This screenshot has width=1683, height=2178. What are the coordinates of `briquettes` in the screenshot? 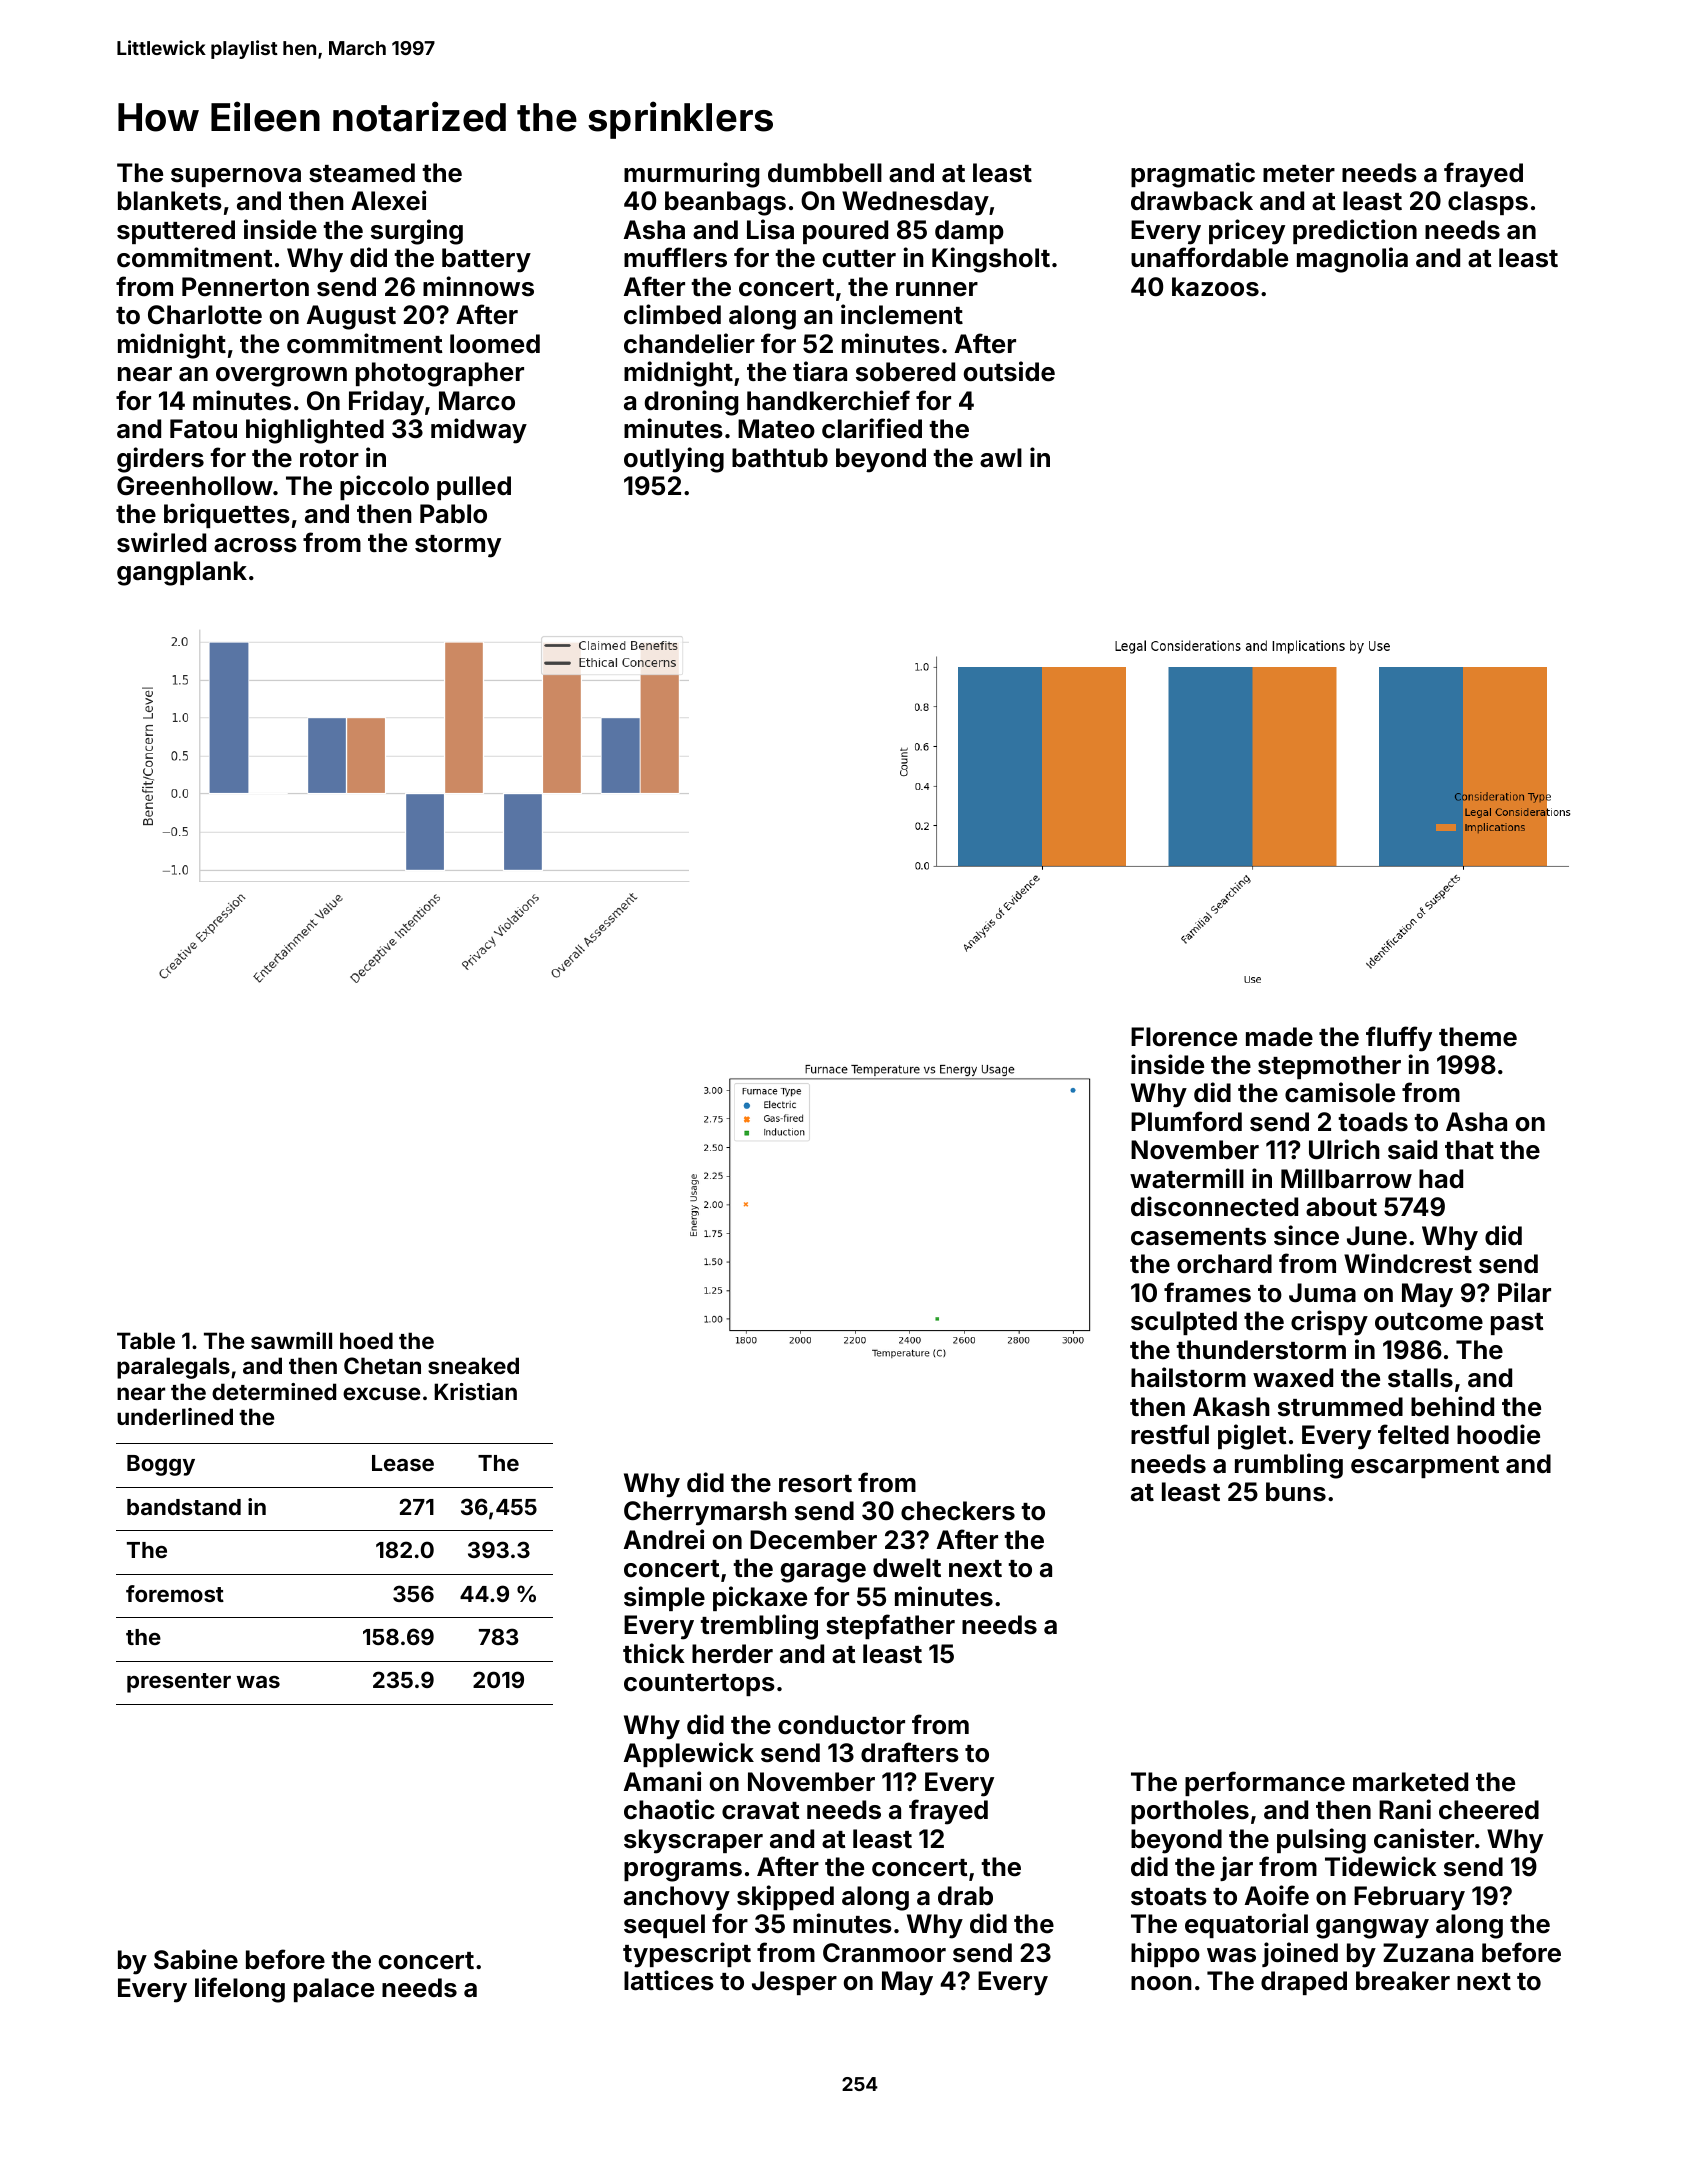 It's located at (227, 515).
